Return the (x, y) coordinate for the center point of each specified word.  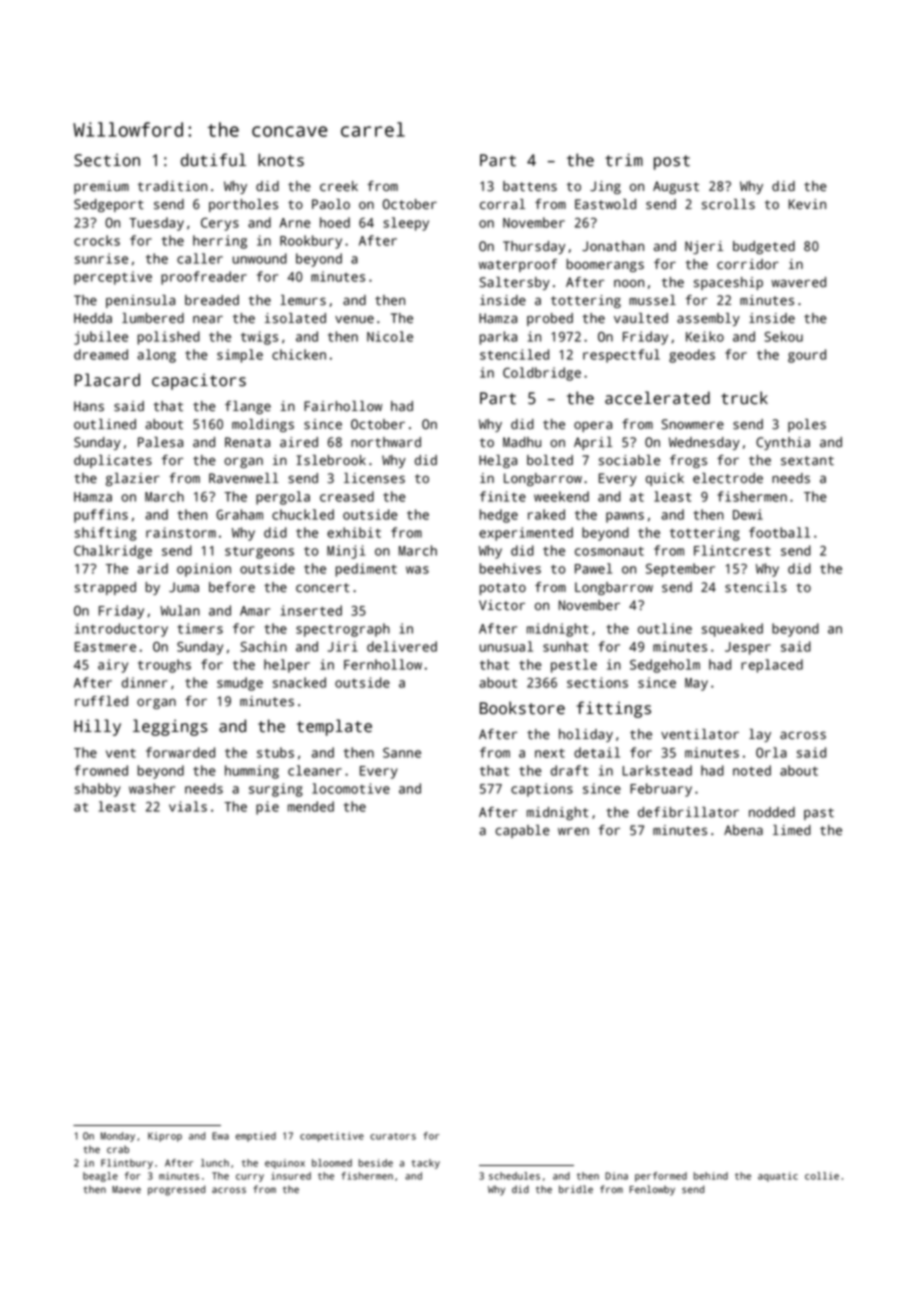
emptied (255, 1137)
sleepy (406, 224)
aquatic (778, 1177)
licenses (374, 478)
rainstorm (181, 532)
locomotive (351, 788)
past (819, 814)
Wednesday (704, 443)
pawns (625, 517)
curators (393, 1136)
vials (188, 806)
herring (220, 242)
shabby (98, 790)
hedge (499, 516)
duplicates (113, 461)
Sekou (783, 336)
